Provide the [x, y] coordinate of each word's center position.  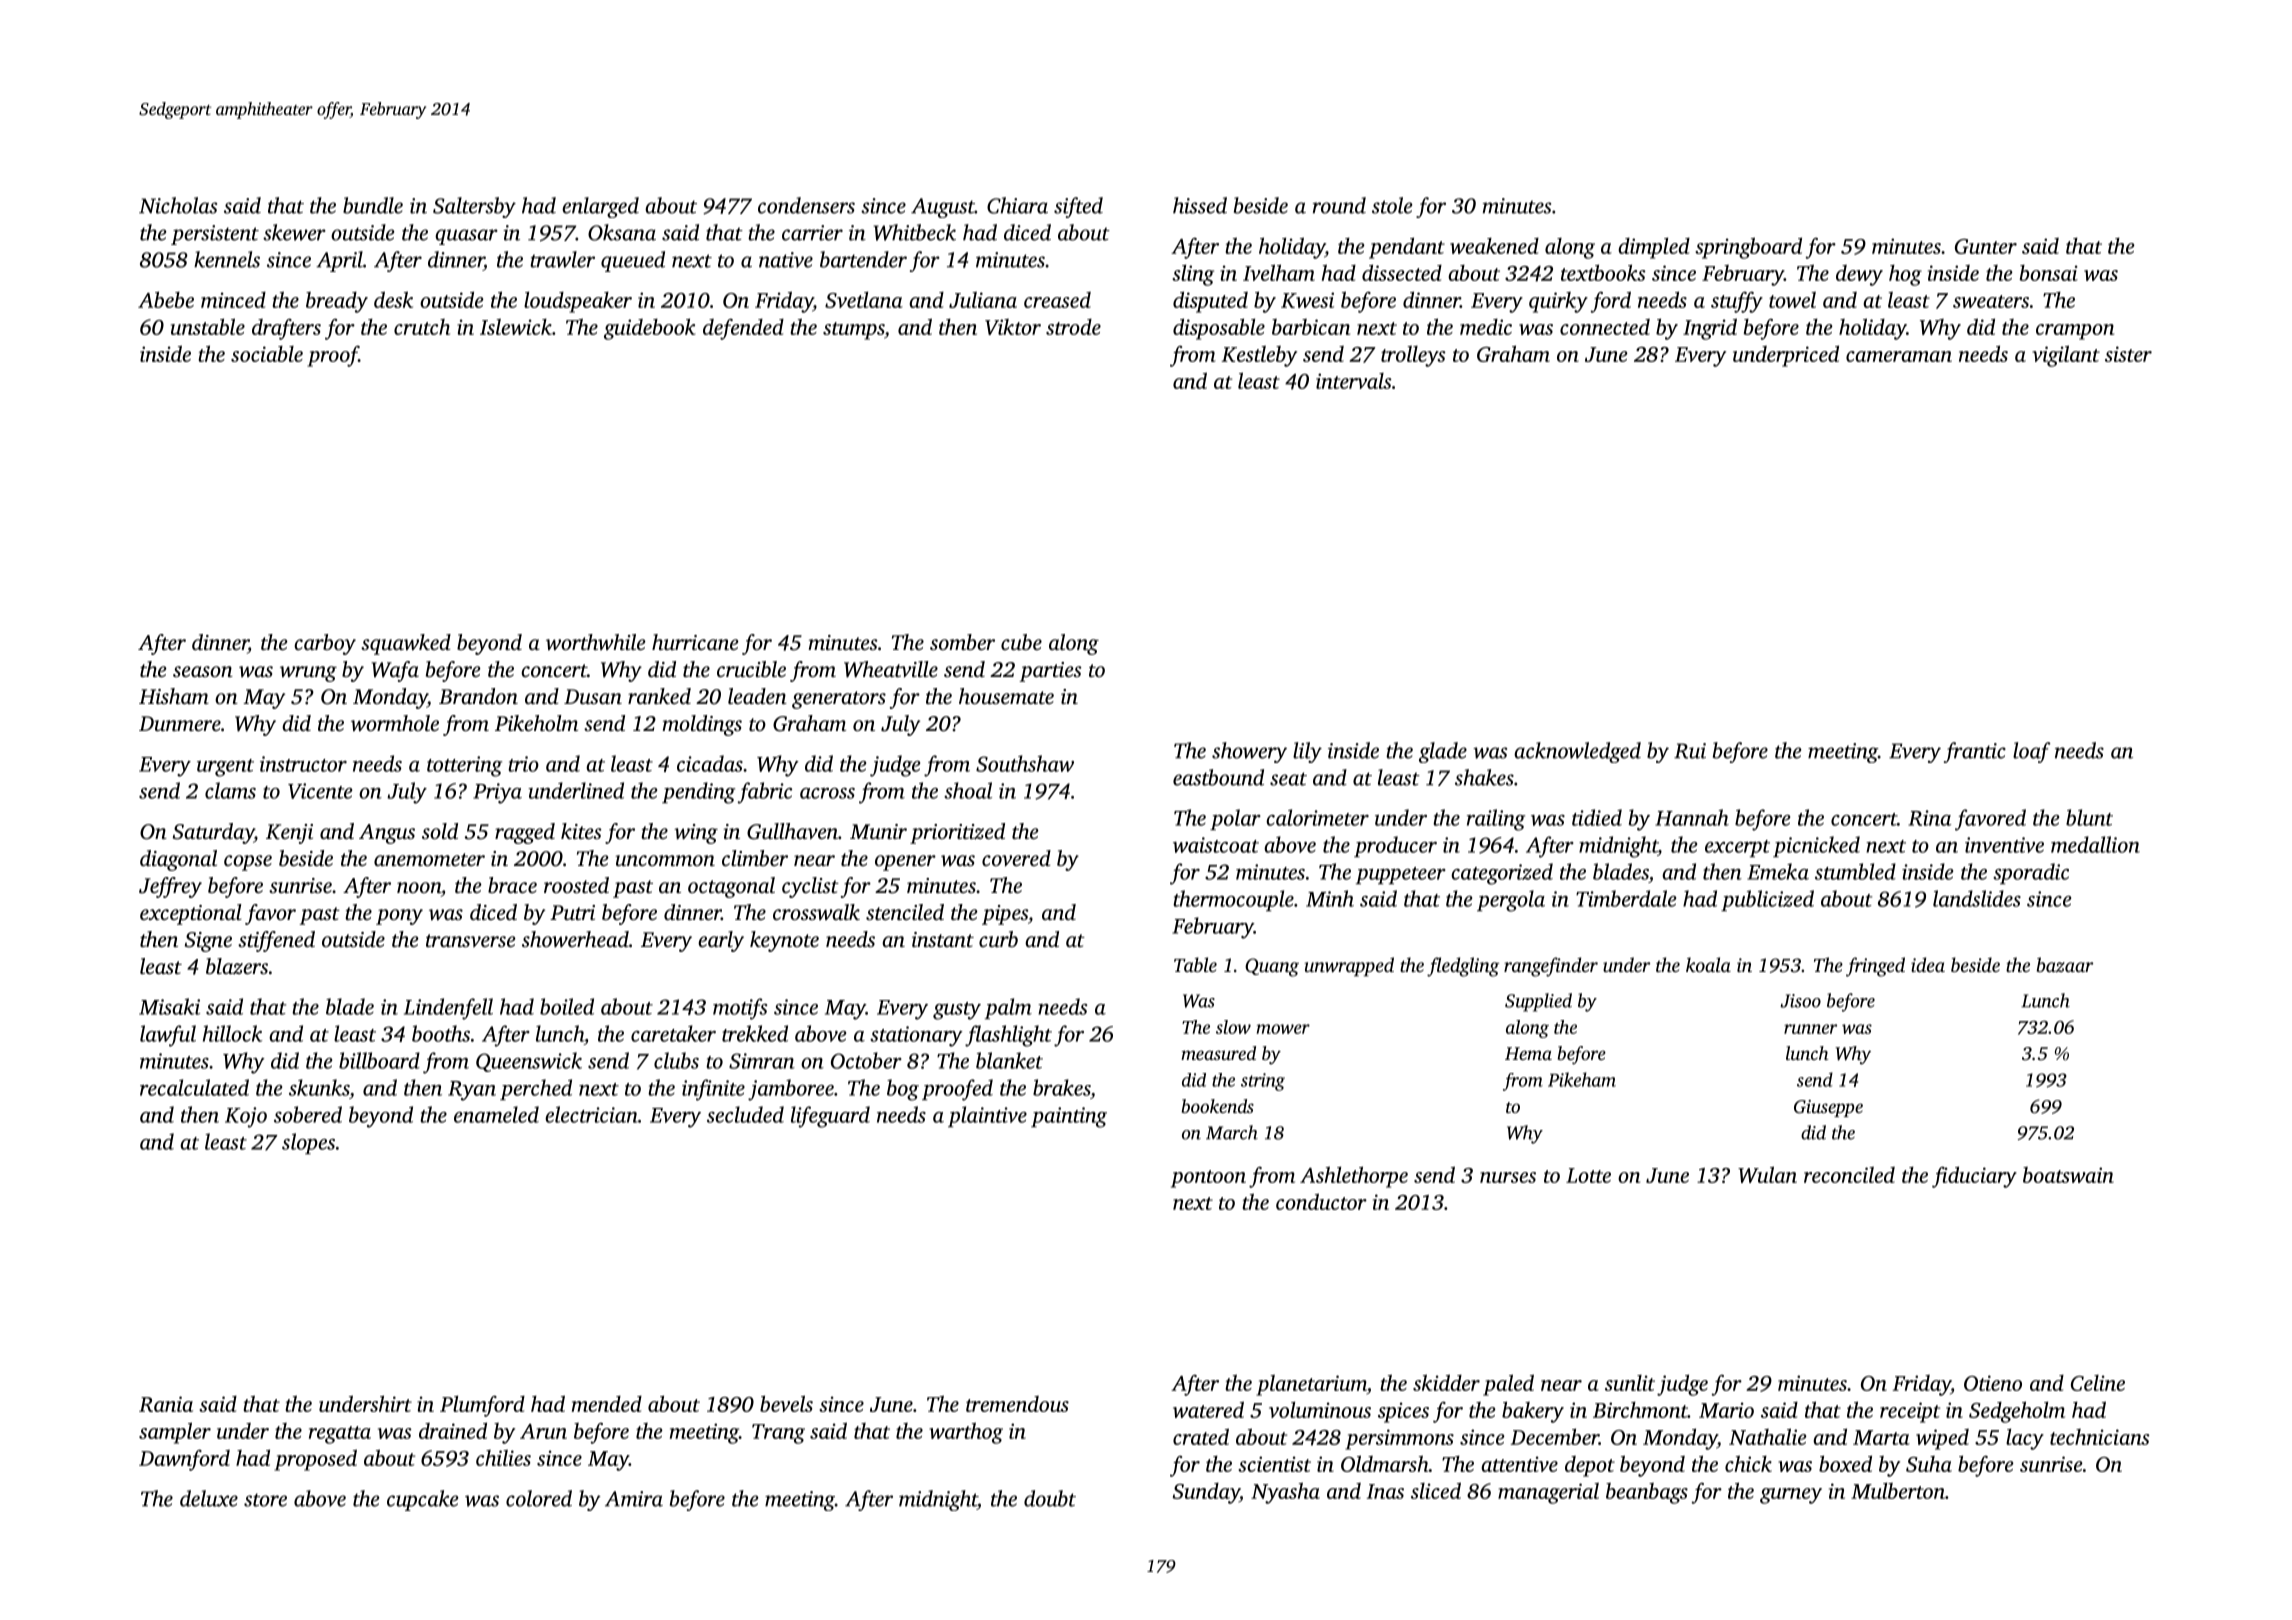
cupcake [423, 1500]
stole [1392, 205]
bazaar [2065, 964]
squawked [406, 644]
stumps [853, 331]
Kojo [246, 1117]
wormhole [395, 723]
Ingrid [1710, 329]
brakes [1061, 1087]
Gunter [1986, 246]
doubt [1050, 1498]
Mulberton [1898, 1490]
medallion [2095, 844]
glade [1443, 752]
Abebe [166, 299]
